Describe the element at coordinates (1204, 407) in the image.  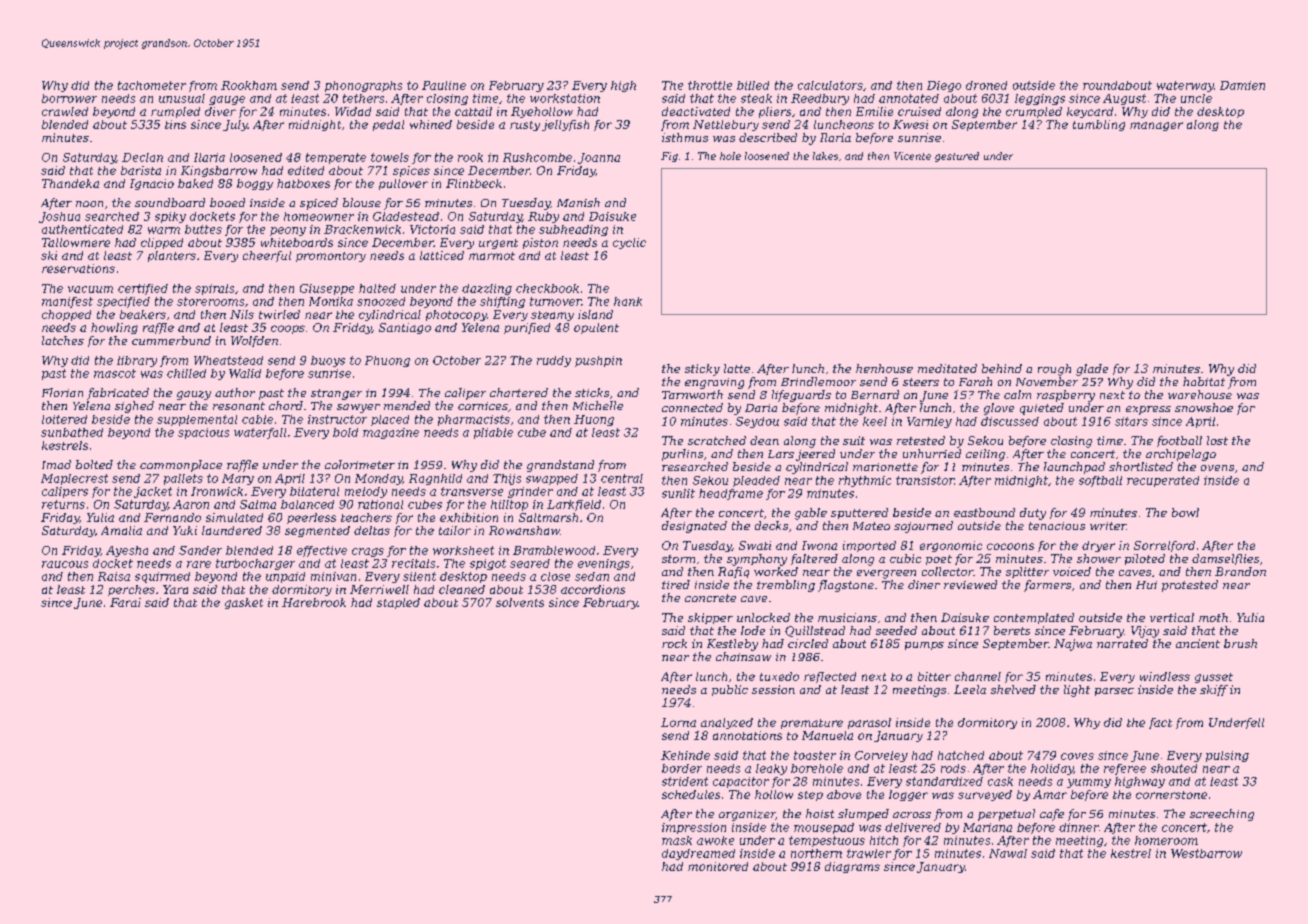
I see `snowshoe` at that location.
